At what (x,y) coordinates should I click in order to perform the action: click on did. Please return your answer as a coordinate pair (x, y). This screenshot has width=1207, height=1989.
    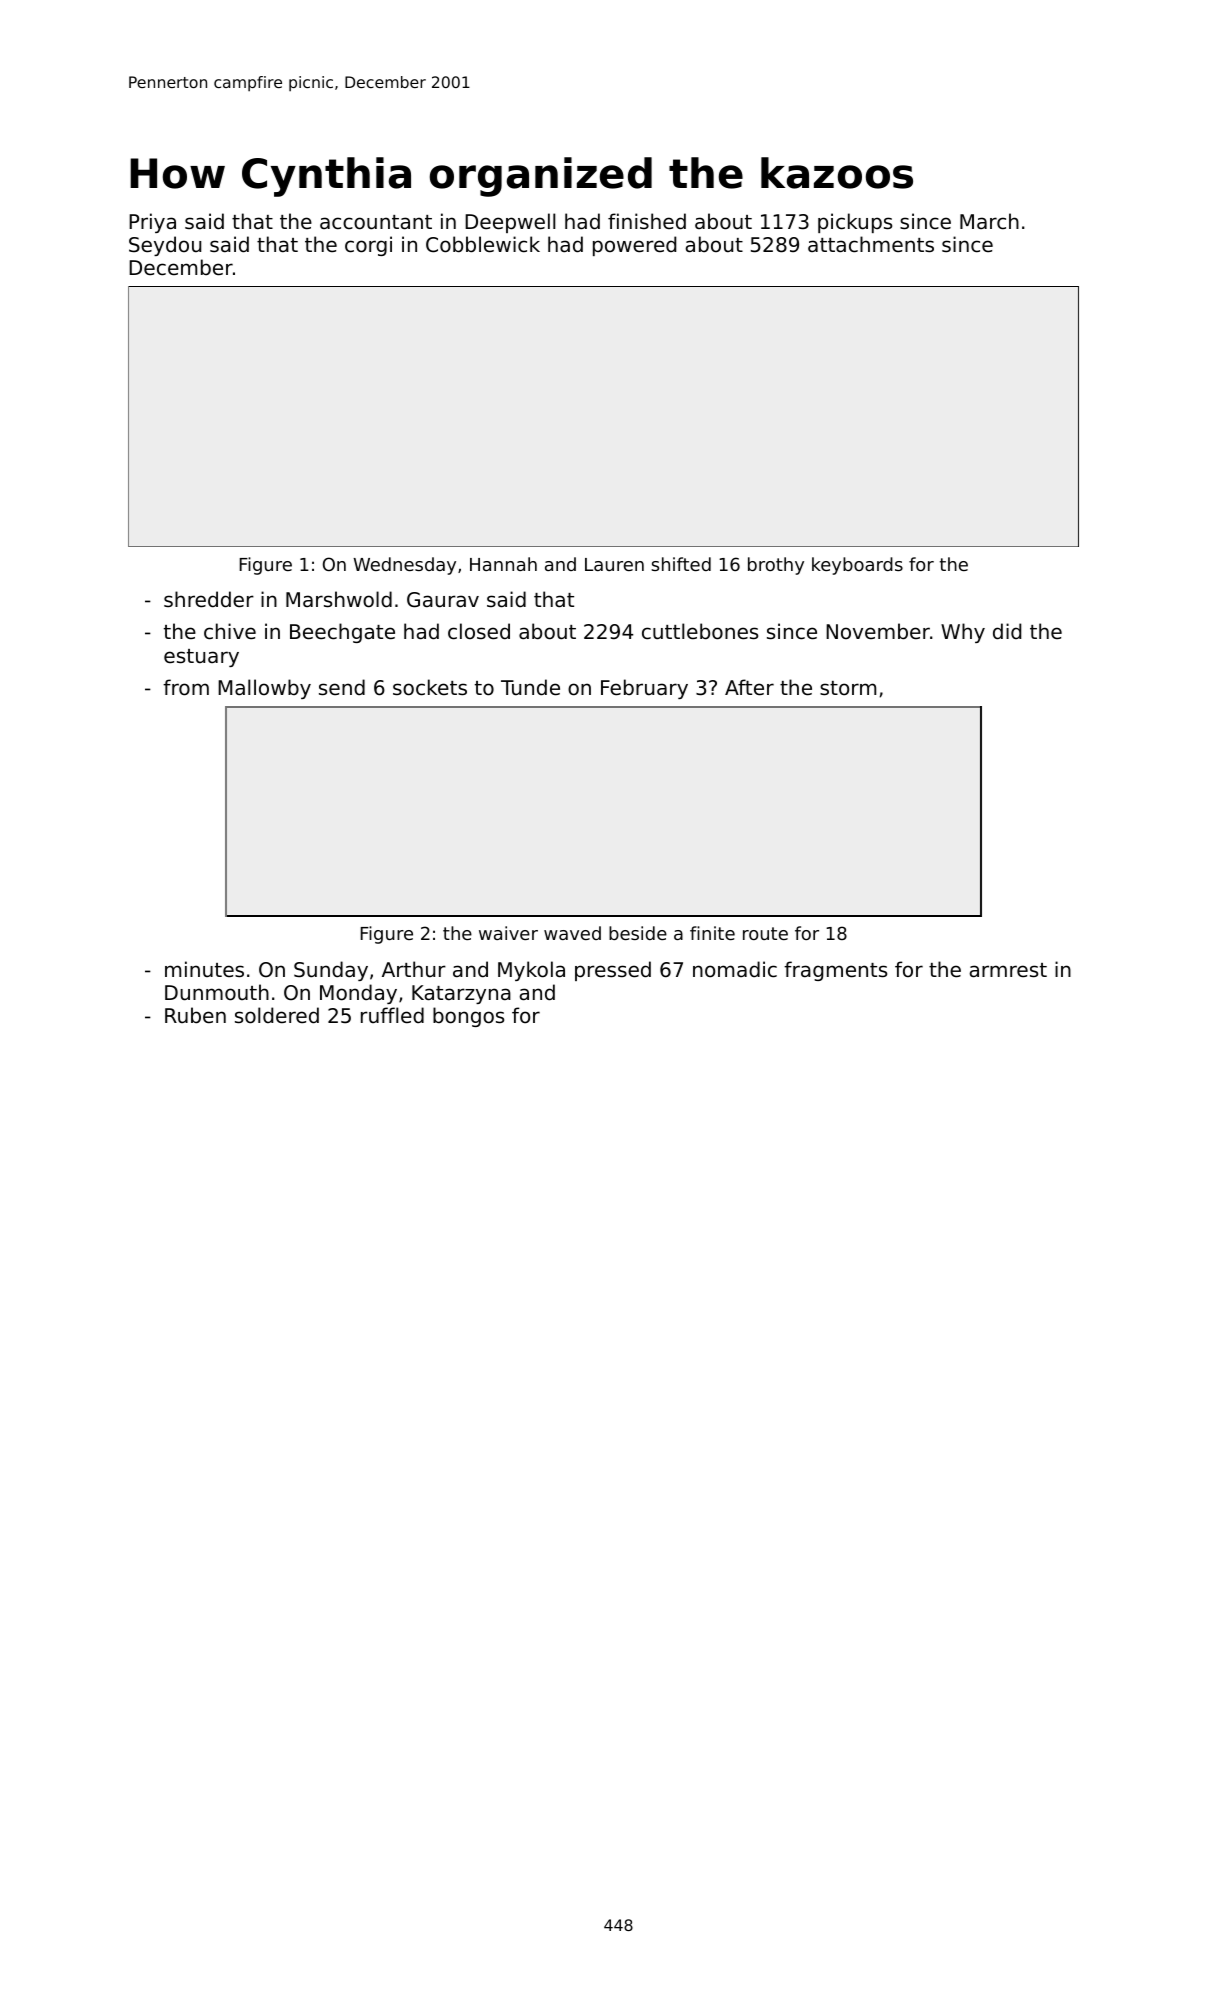
    Looking at the image, I should click on (1007, 631).
